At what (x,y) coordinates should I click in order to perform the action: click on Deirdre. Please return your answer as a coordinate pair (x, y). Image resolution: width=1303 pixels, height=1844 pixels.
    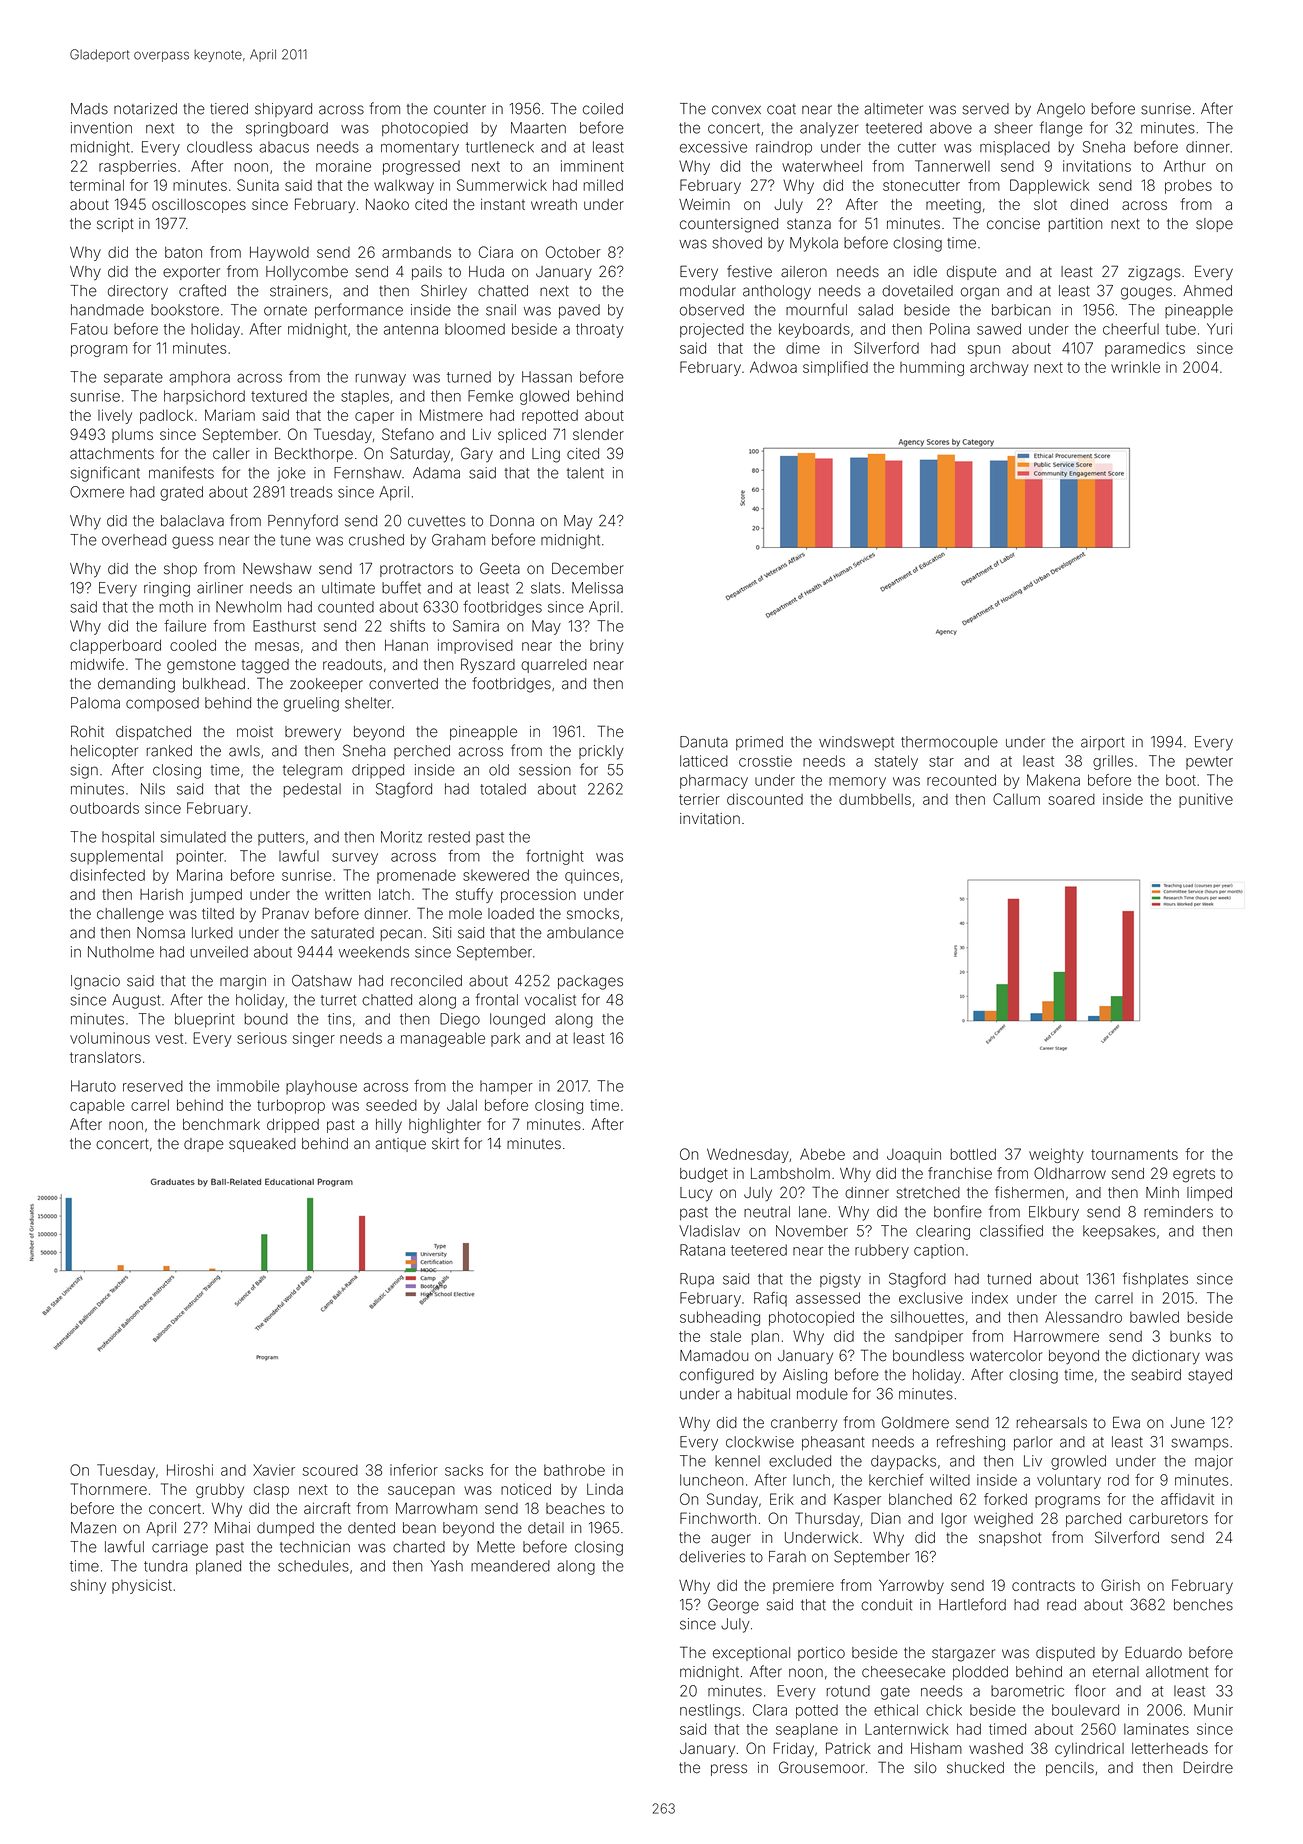
    Looking at the image, I should click on (1208, 1767).
